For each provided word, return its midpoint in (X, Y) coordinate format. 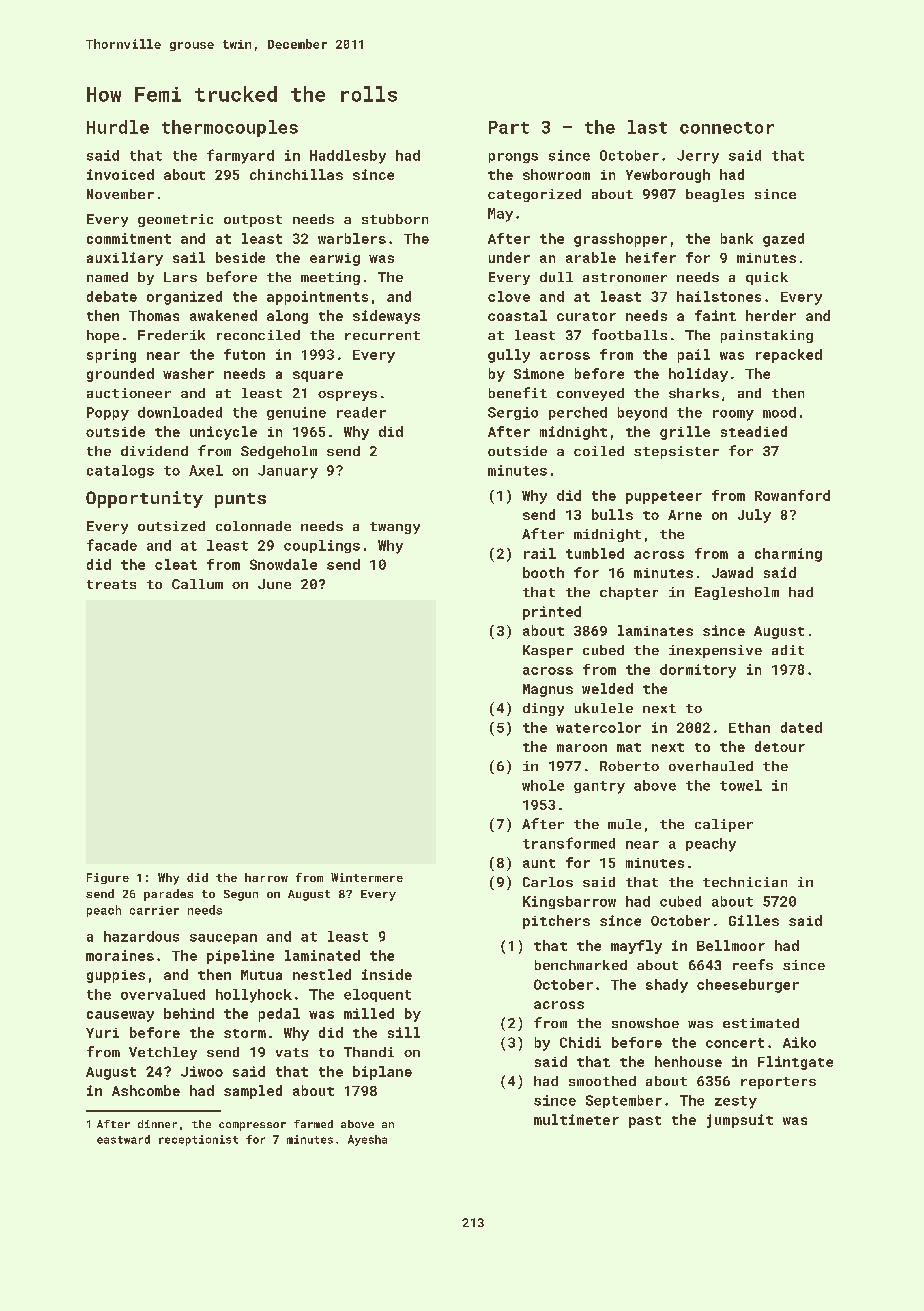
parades (168, 895)
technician (745, 882)
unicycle (223, 433)
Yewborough (668, 176)
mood (779, 412)
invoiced (120, 174)
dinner (157, 1124)
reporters (778, 1083)
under (509, 257)
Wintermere (367, 877)
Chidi (580, 1042)
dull (556, 277)
